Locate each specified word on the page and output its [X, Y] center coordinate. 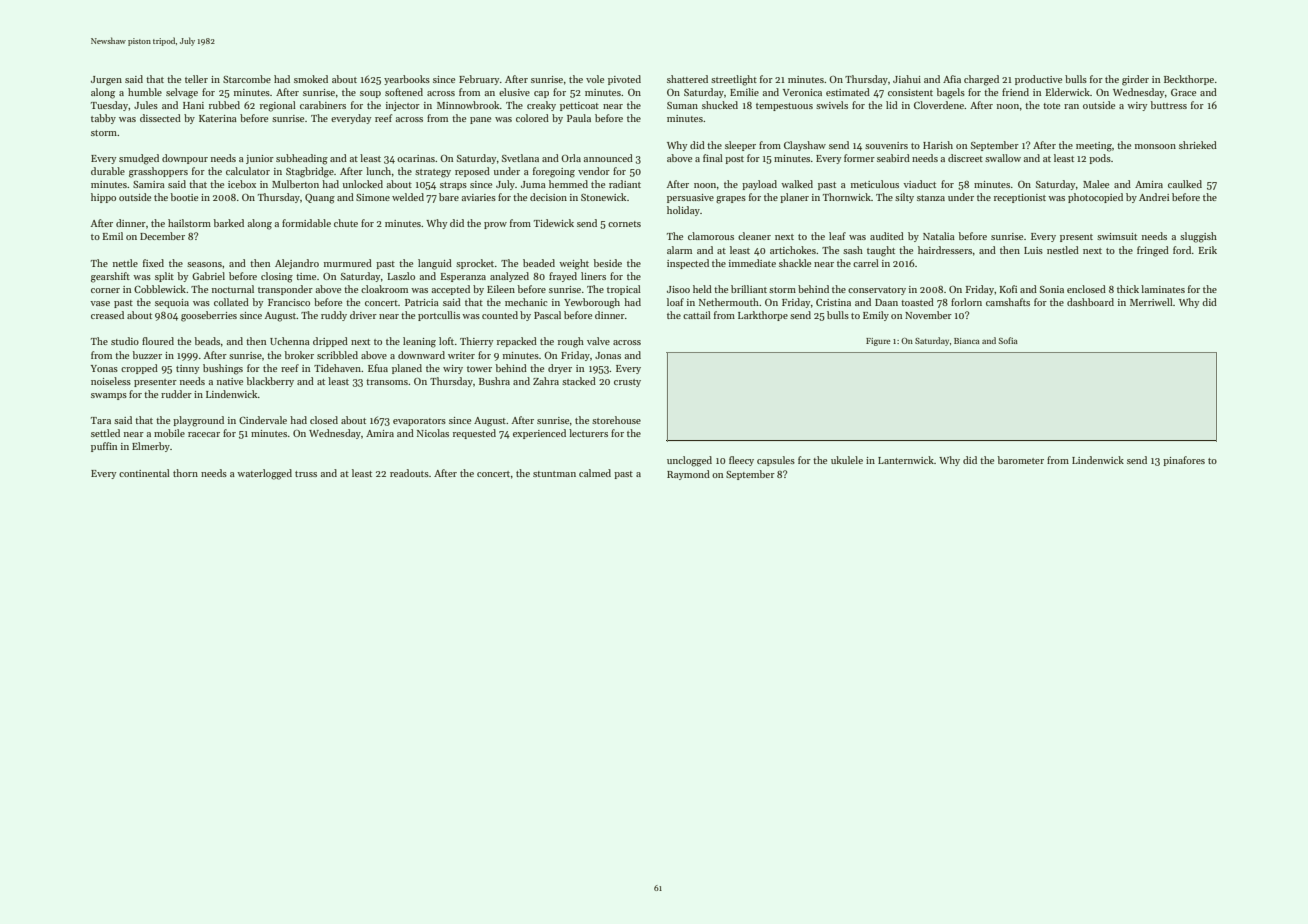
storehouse [616, 420]
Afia [952, 79]
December [162, 236]
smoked [311, 79]
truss [306, 474]
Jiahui [907, 79]
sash [853, 250]
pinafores [1184, 461]
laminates [1163, 289]
